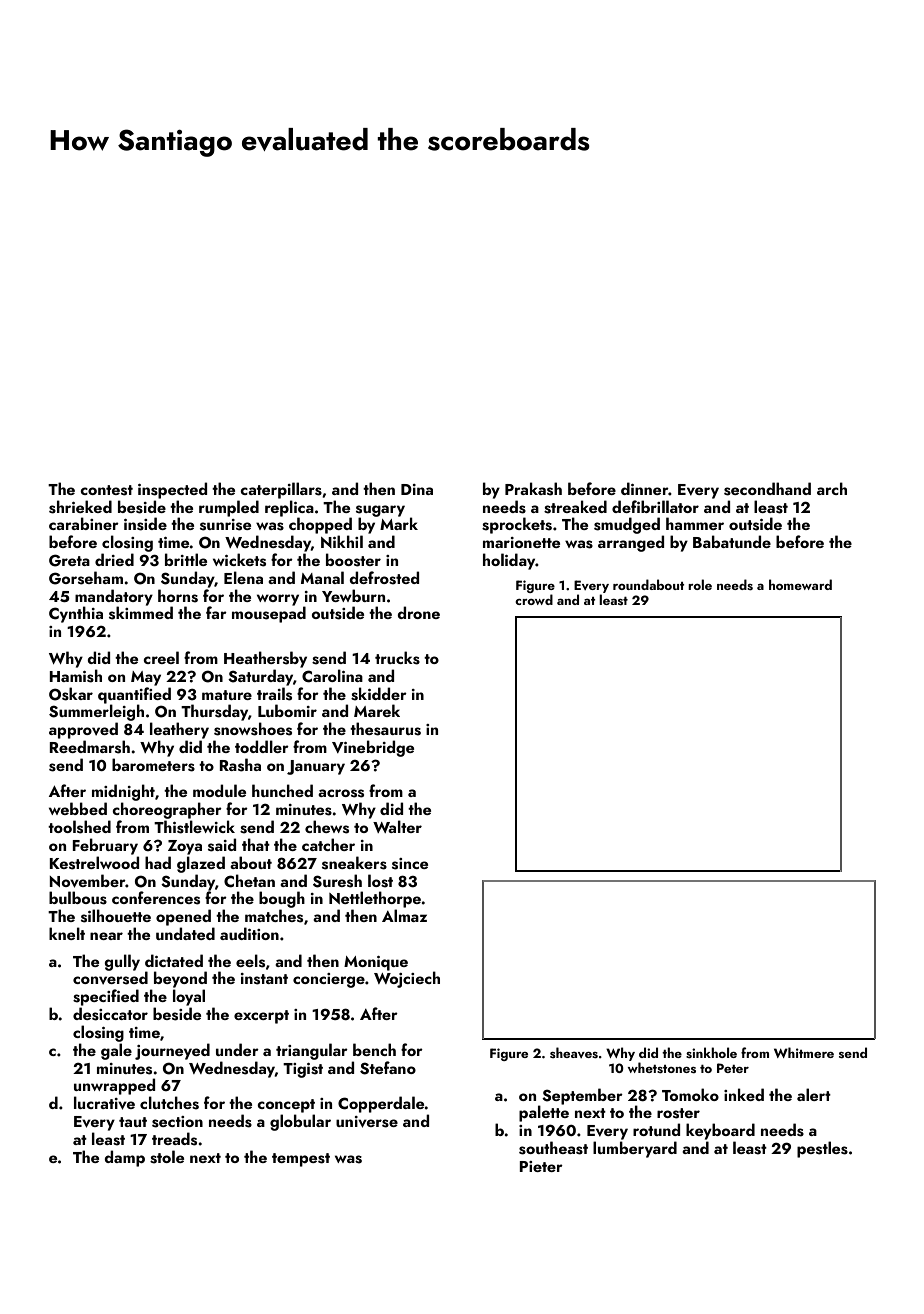  Describe the element at coordinates (407, 979) in the image. I see `Wojciech` at that location.
